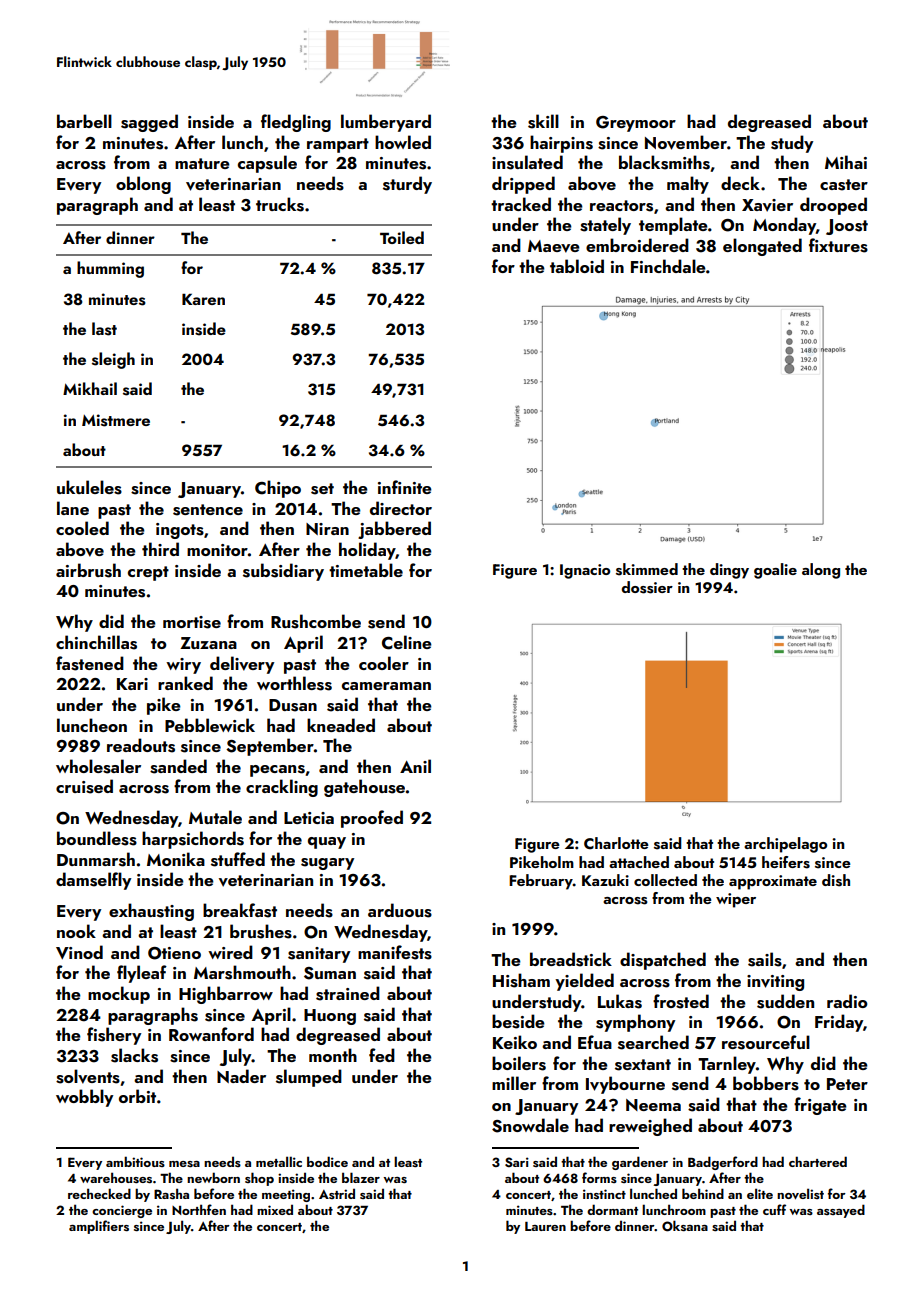 The width and height of the screenshot is (924, 1311). I want to click on dish, so click(836, 880).
